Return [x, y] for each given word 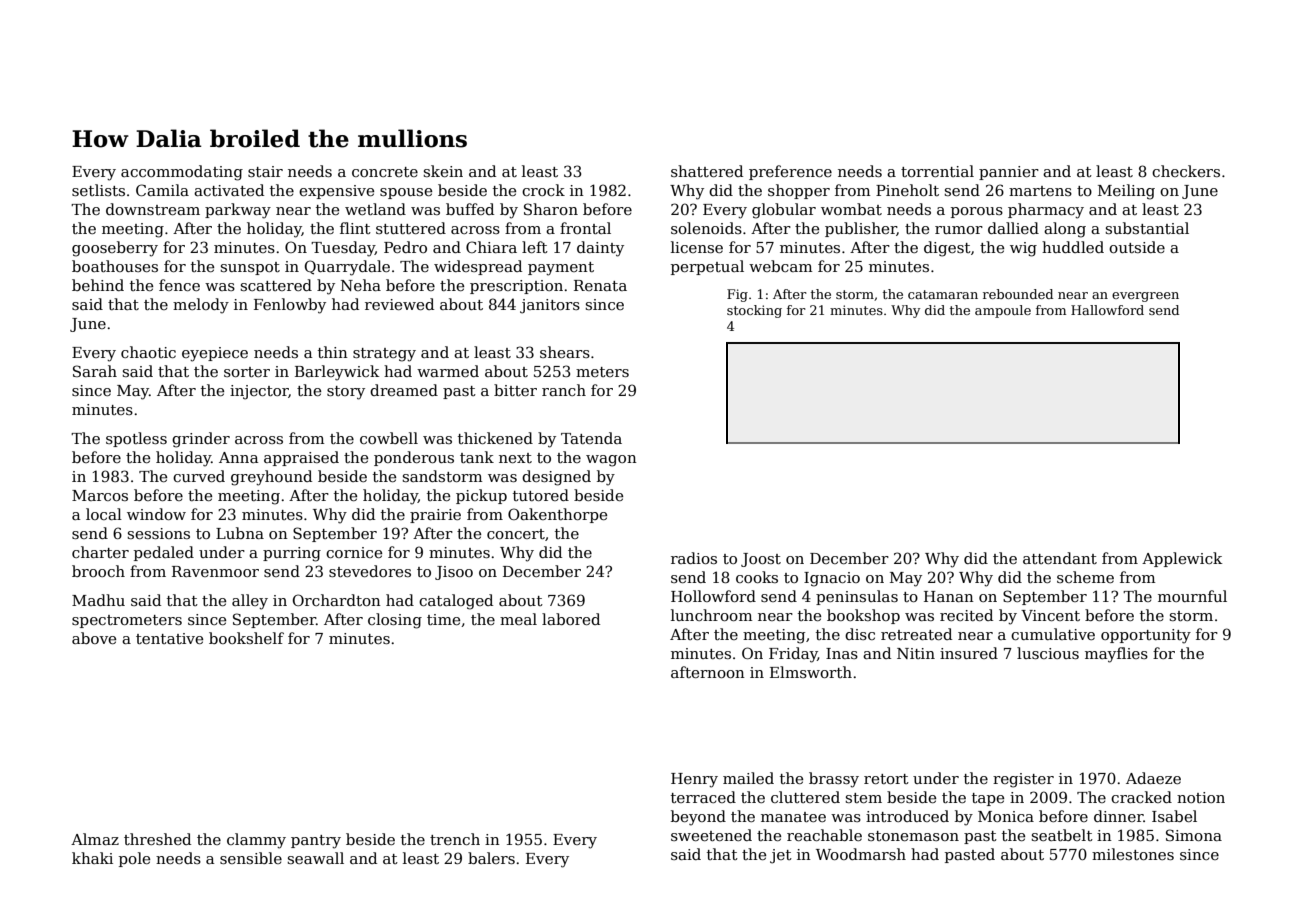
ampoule [1003, 311]
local [104, 514]
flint [355, 228]
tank [477, 457]
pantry [316, 842]
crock [543, 190]
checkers [1186, 171]
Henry [694, 780]
